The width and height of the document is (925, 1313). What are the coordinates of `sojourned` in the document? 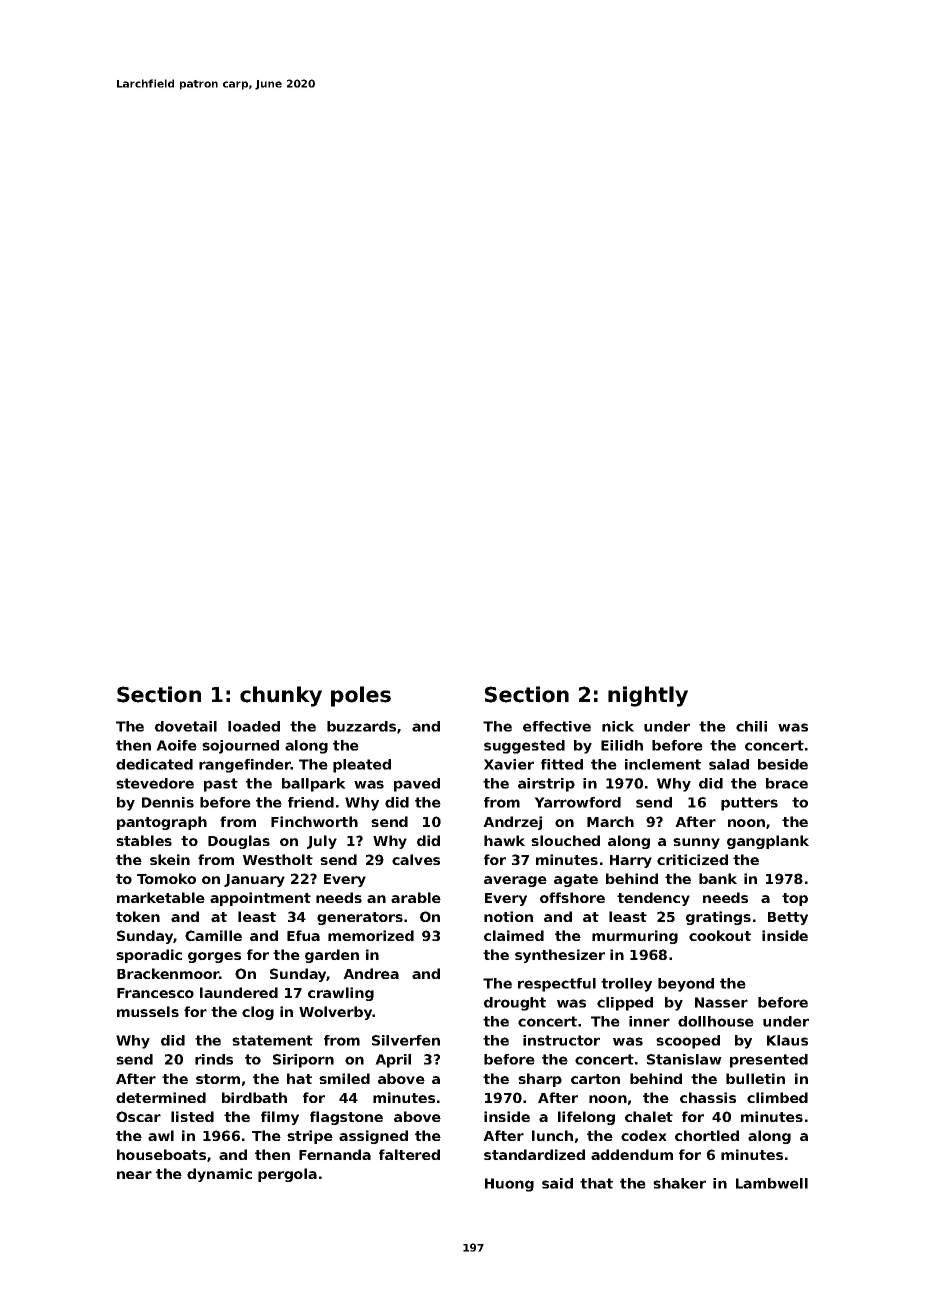 It's located at (240, 747).
